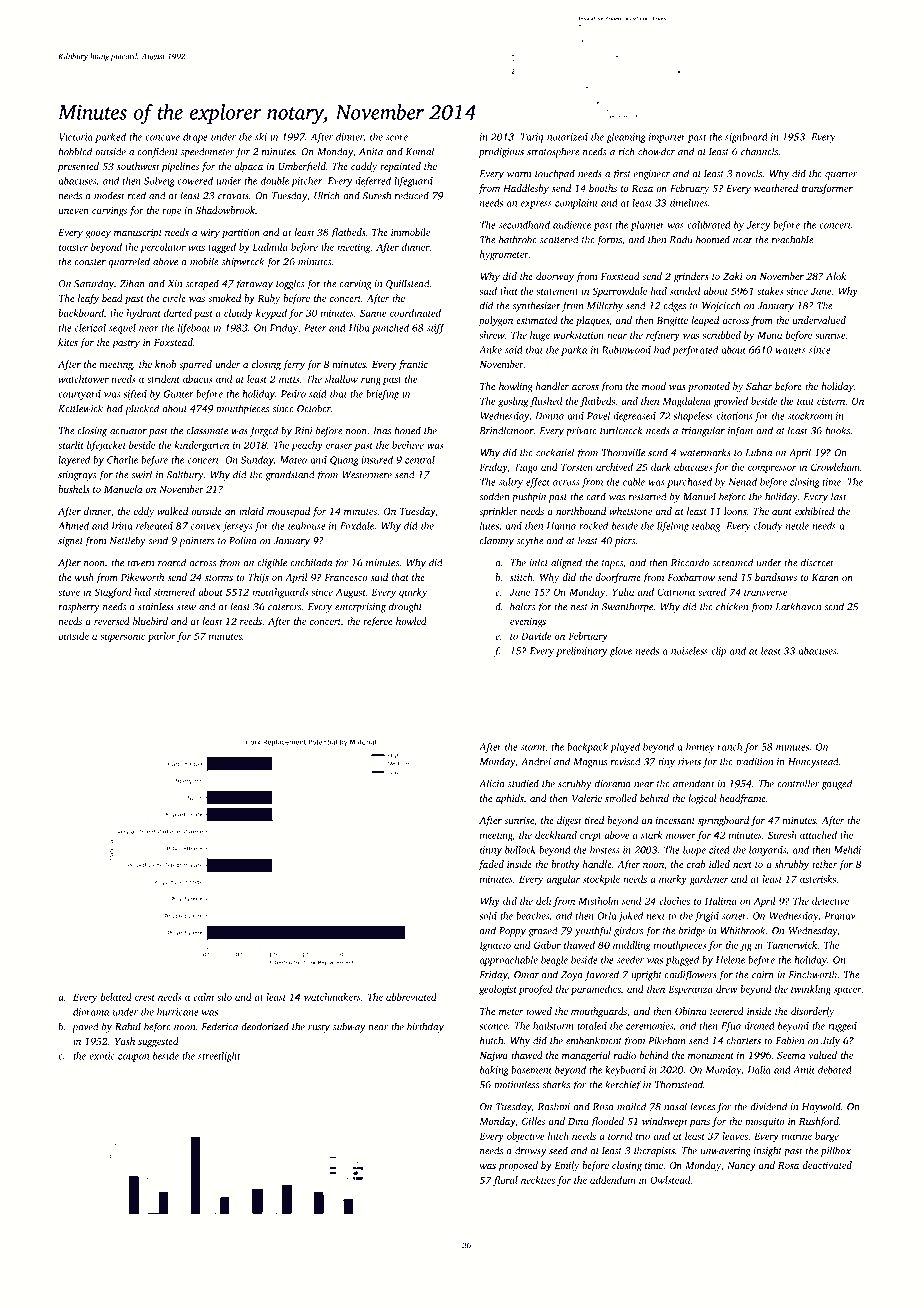  I want to click on Alok, so click(836, 276).
